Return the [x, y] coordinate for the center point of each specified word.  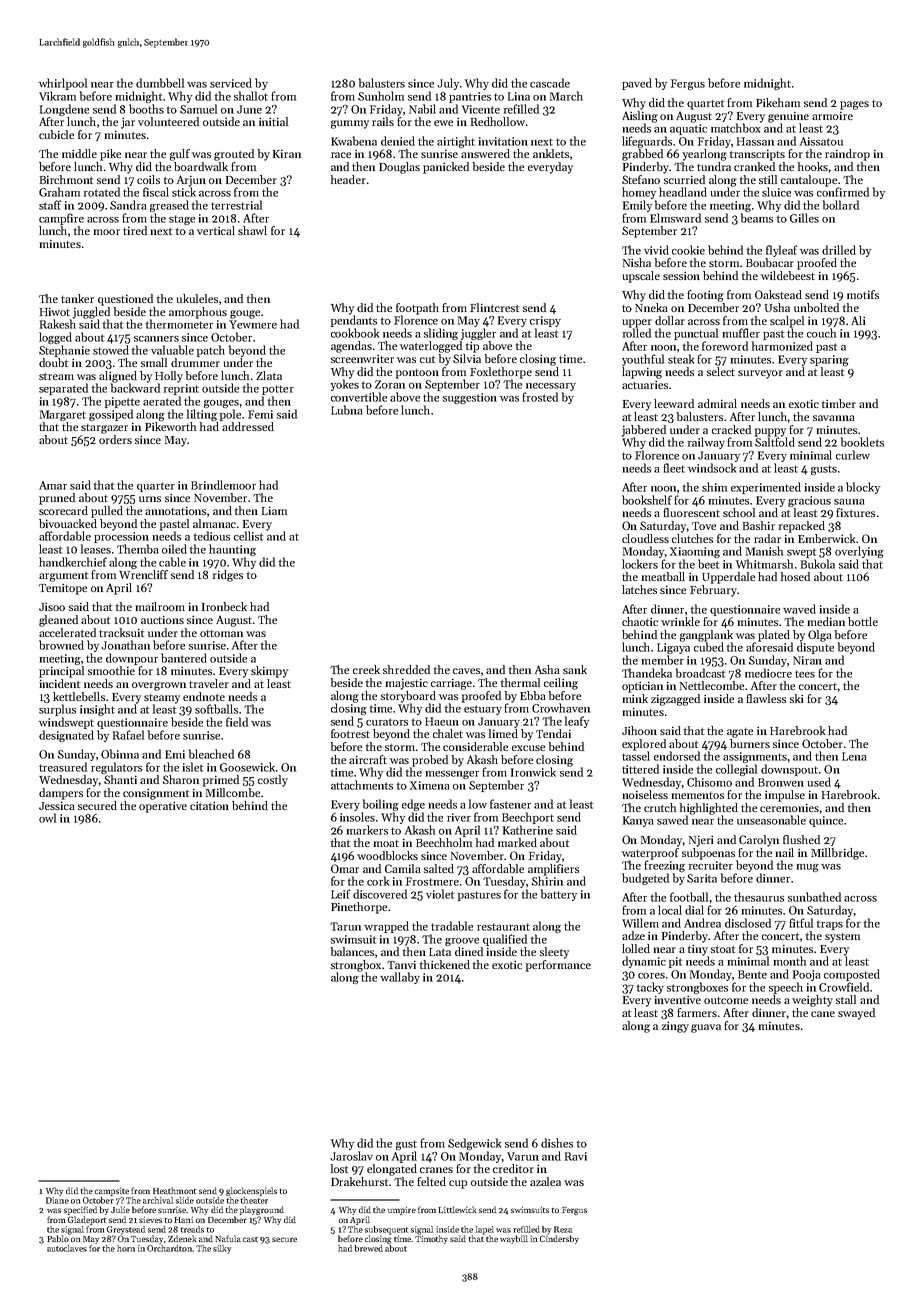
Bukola [818, 564]
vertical [216, 230]
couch [821, 333]
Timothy [431, 1239]
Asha [547, 669]
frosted [540, 397]
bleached [211, 754]
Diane [57, 1200]
